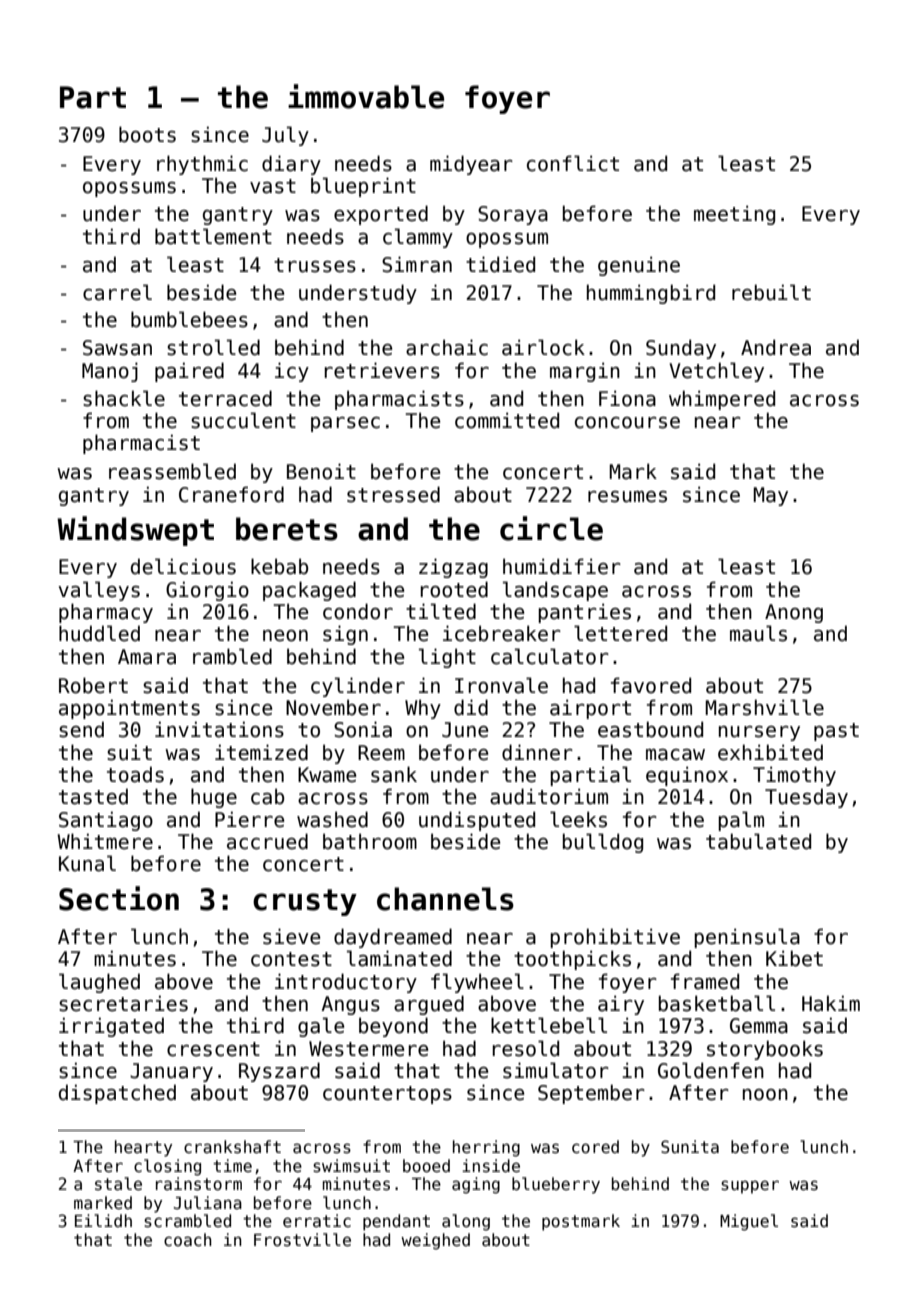  What do you see at coordinates (471, 165) in the image?
I see `midyear` at bounding box center [471, 165].
